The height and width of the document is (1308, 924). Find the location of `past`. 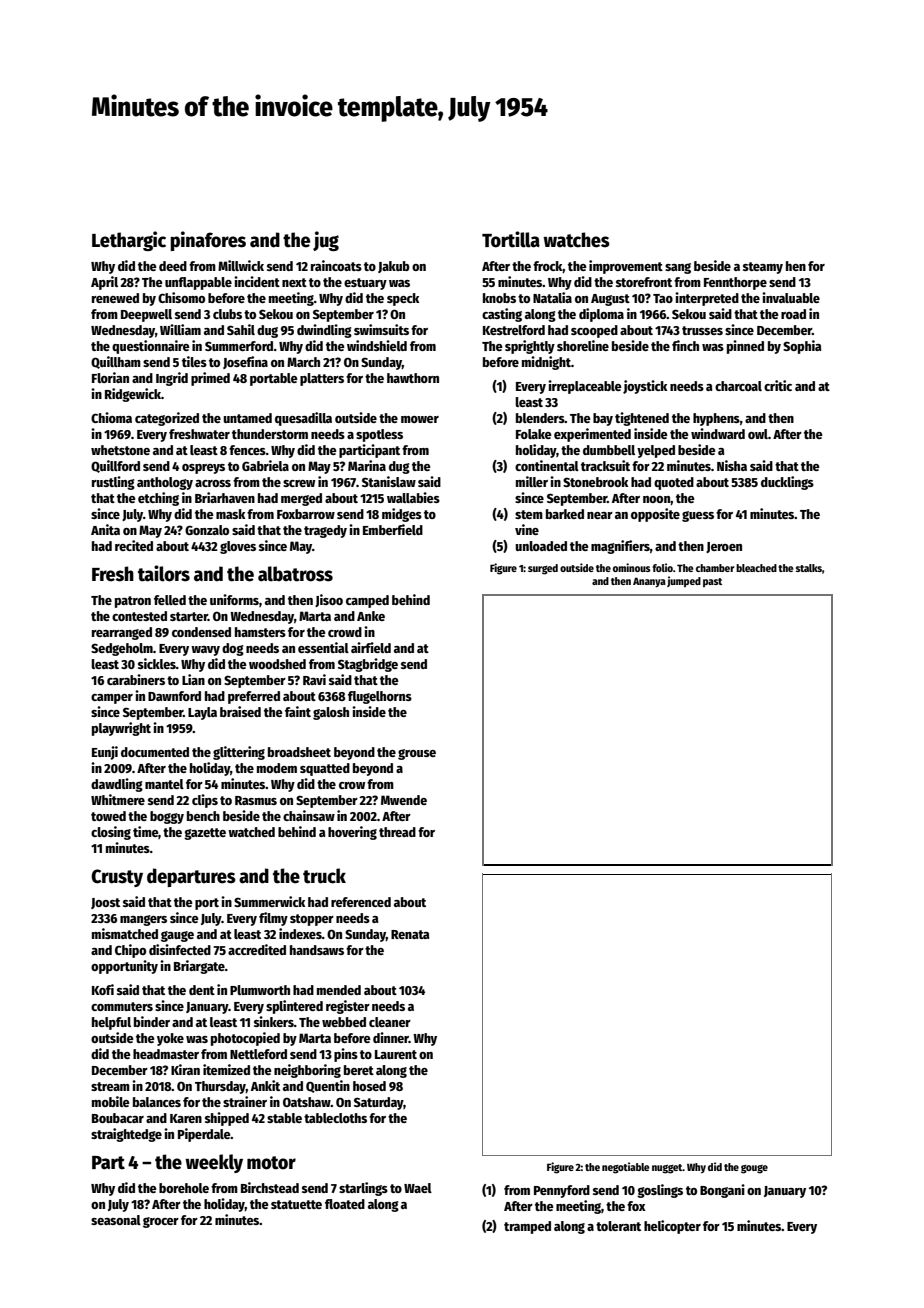

past is located at coordinates (712, 582).
